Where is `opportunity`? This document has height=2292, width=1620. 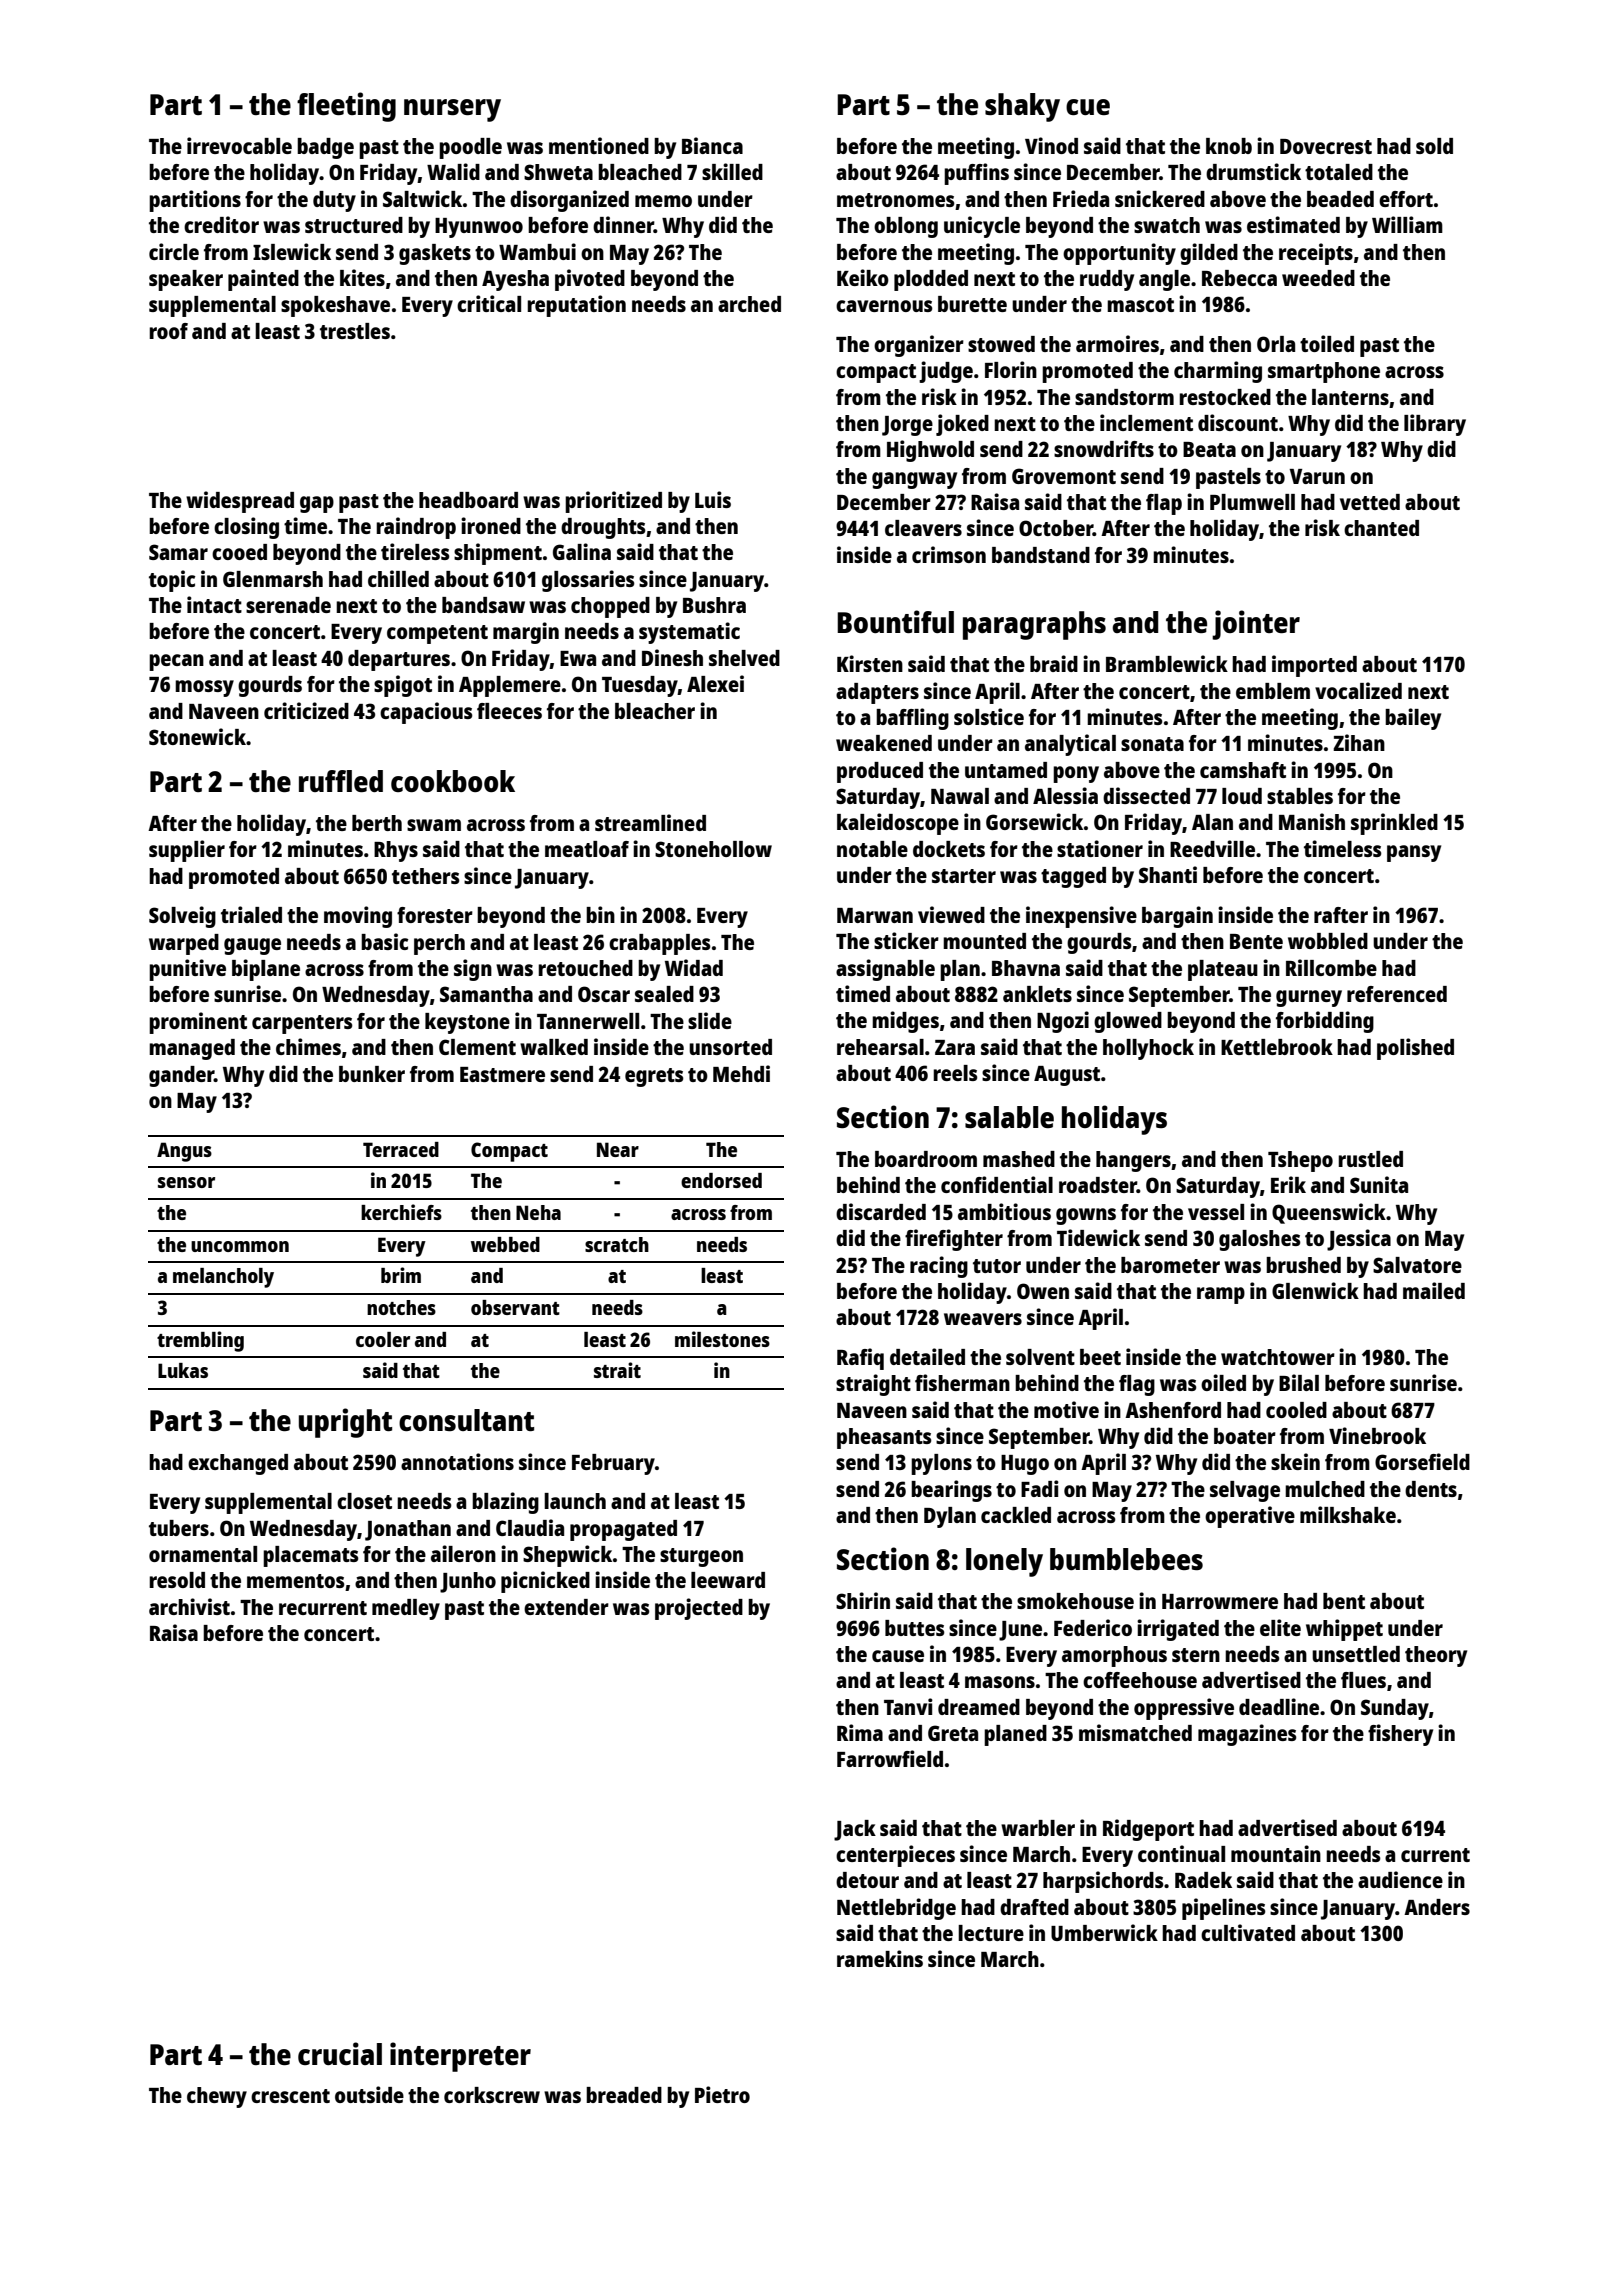
opportunity is located at coordinates (1119, 254).
